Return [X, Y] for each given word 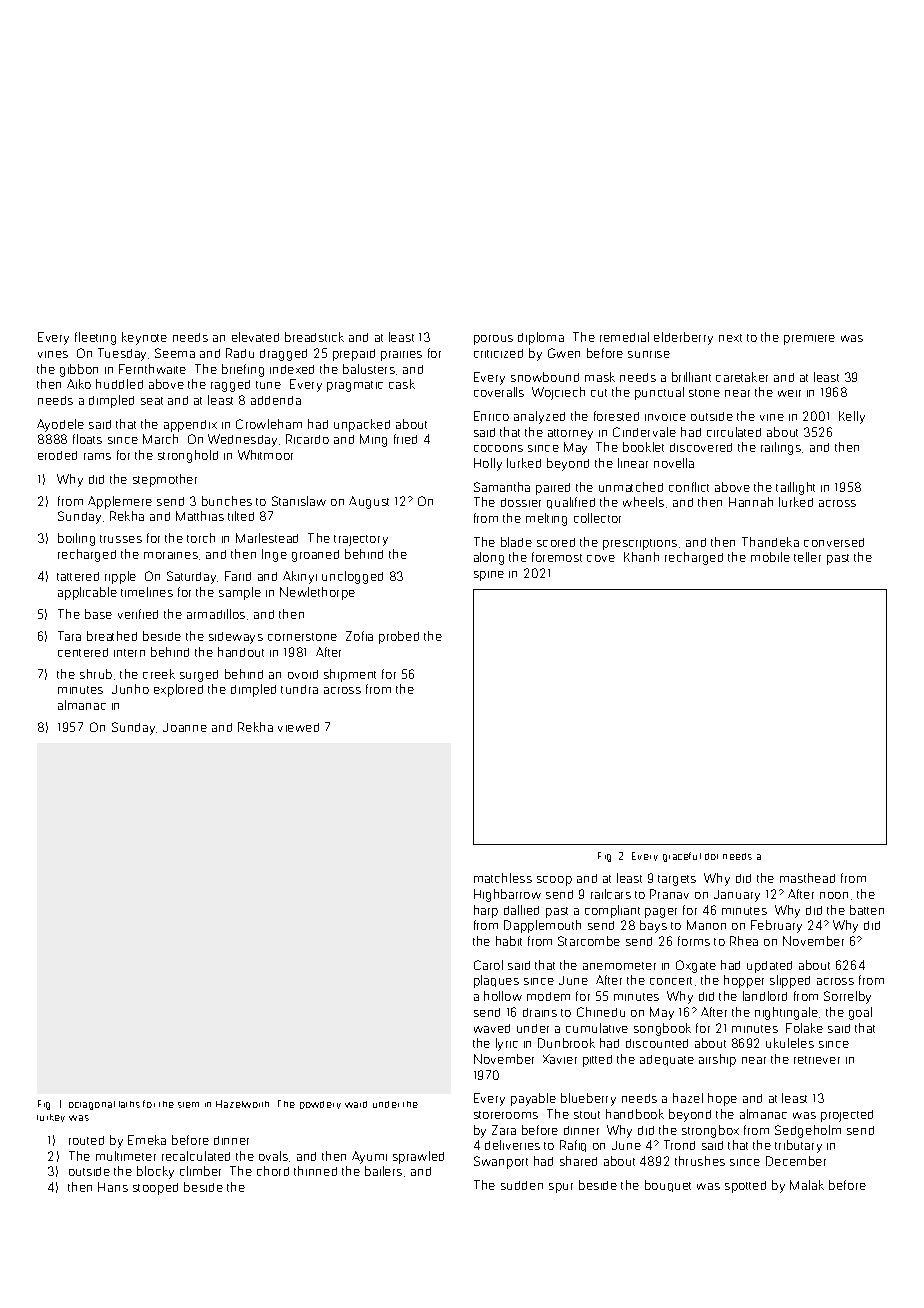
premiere [809, 340]
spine [489, 576]
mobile [770, 557]
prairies [401, 356]
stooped [155, 1189]
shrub [96, 674]
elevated [255, 337]
